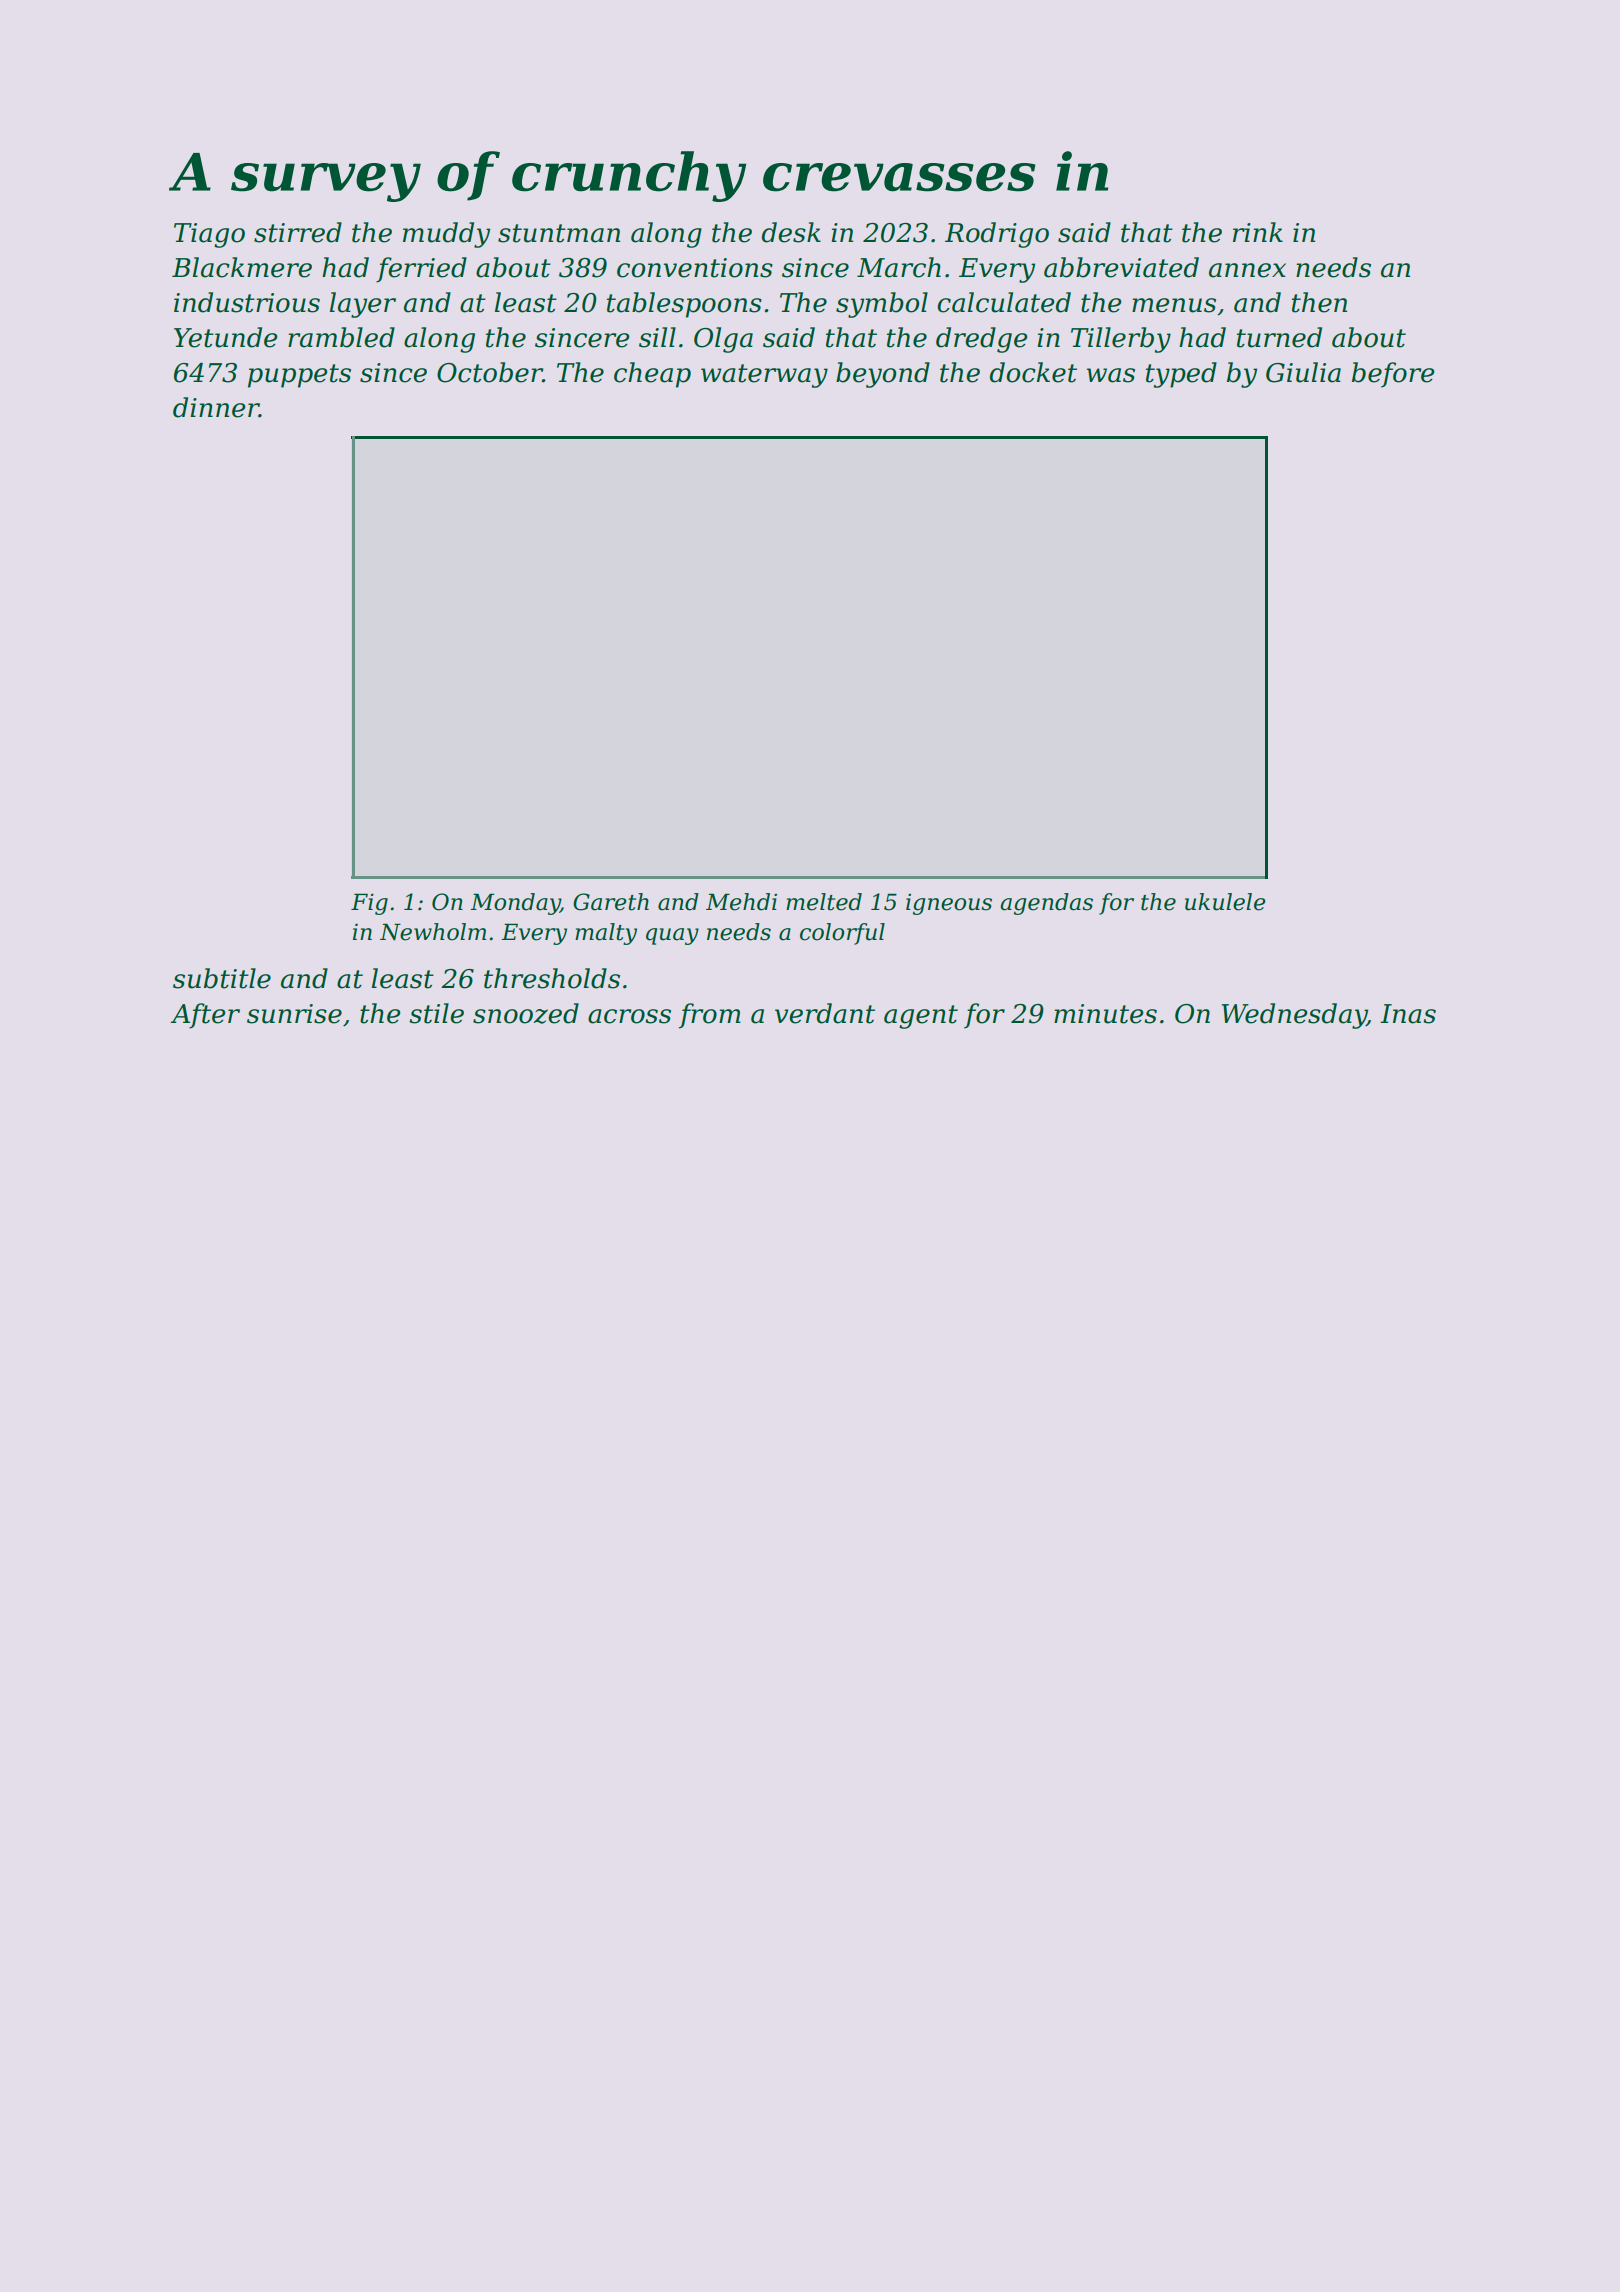  What do you see at coordinates (1258, 232) in the page?
I see `rink` at bounding box center [1258, 232].
